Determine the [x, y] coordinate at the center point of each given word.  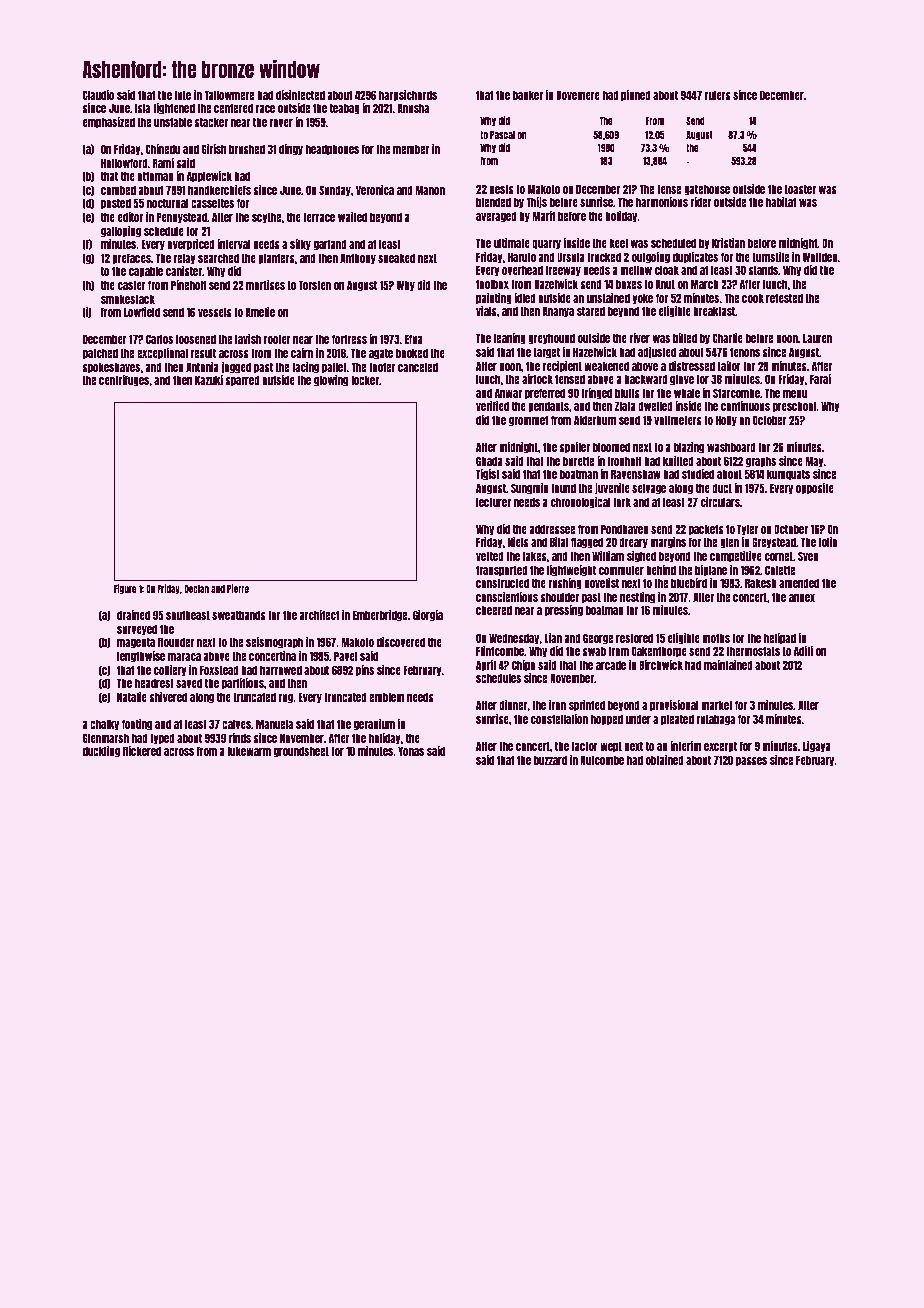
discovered [401, 642]
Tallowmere [229, 95]
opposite [815, 489]
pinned [636, 96]
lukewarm [249, 751]
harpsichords [408, 96]
